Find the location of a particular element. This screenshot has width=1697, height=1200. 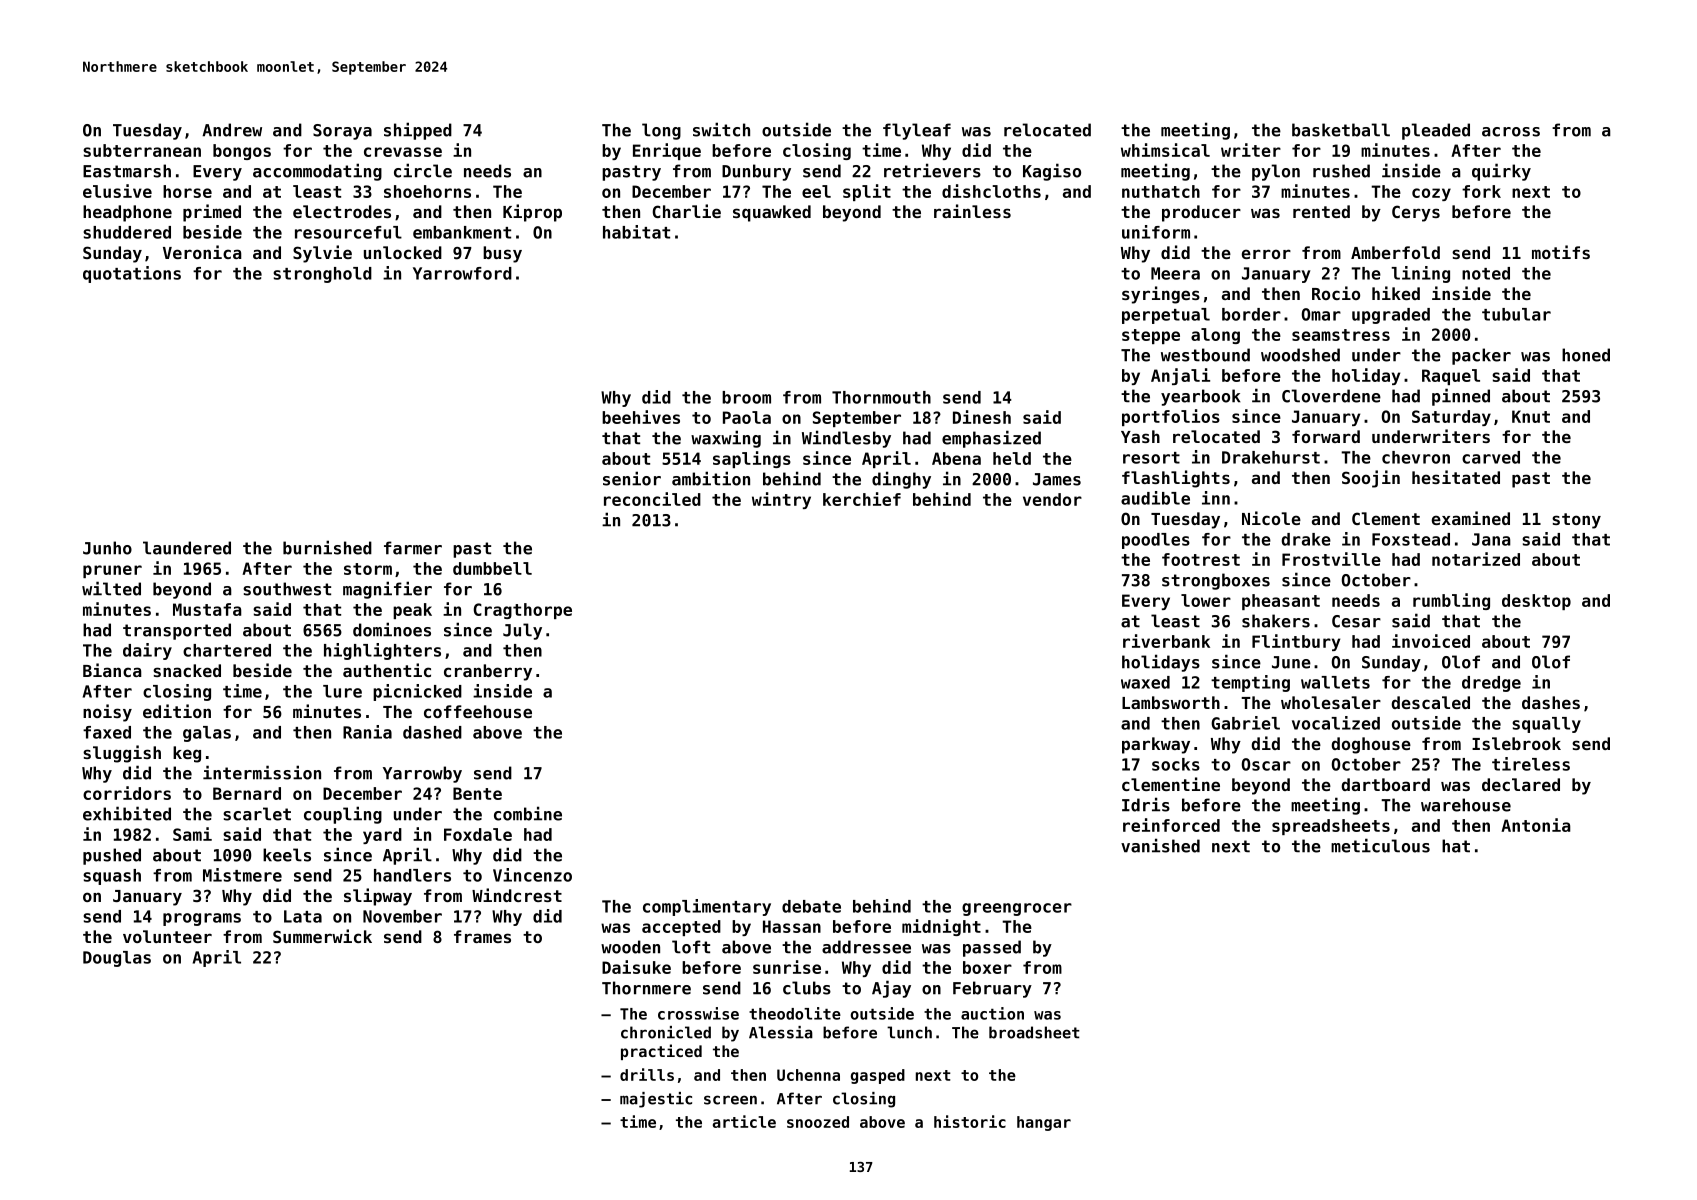

Cragthorpe is located at coordinates (522, 611).
